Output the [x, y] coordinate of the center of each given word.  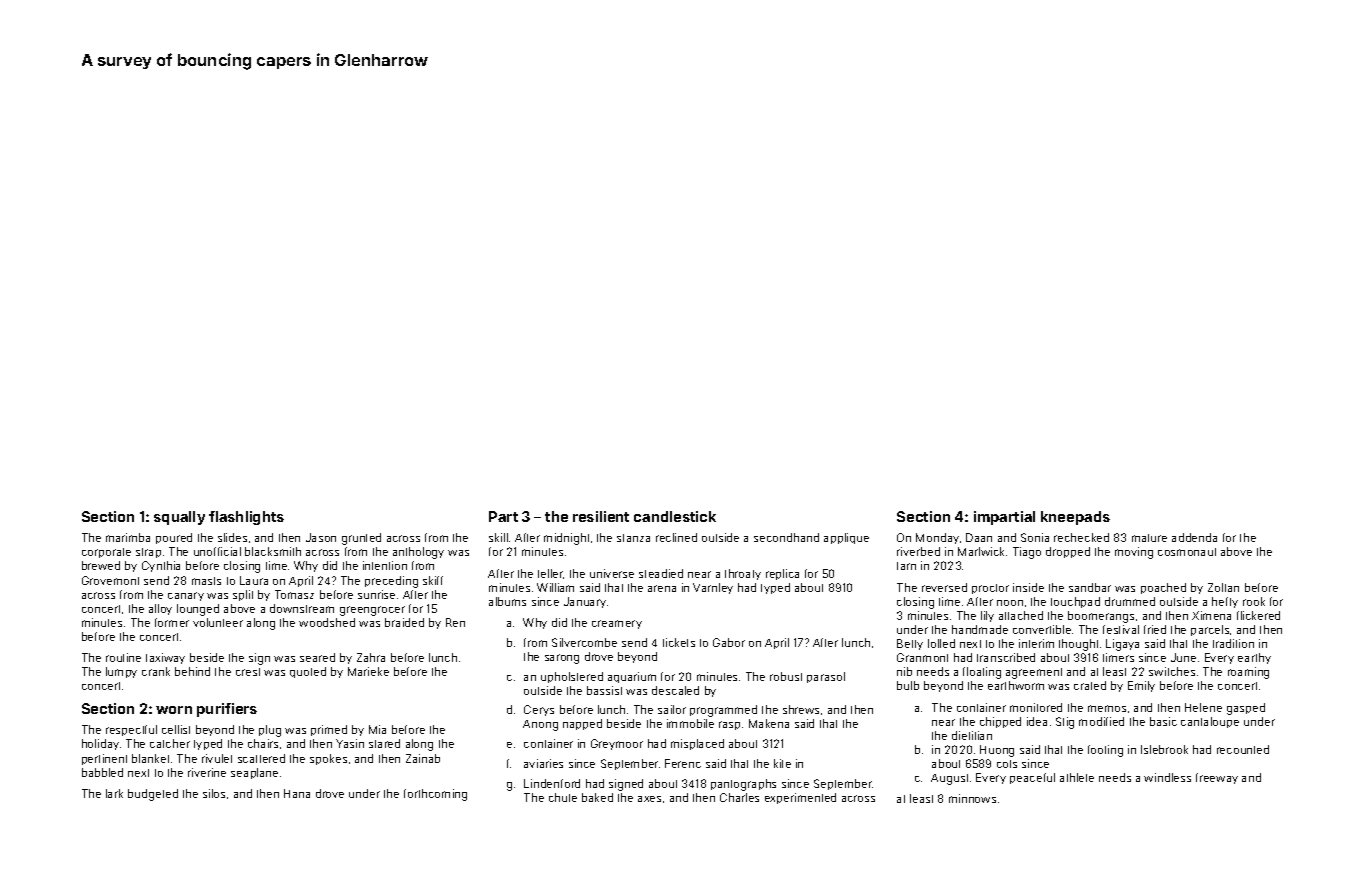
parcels [1210, 630]
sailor [672, 709]
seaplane [254, 773]
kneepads [1075, 518]
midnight [566, 539]
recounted [1243, 749]
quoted [308, 672]
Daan [979, 537]
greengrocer [372, 611]
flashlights [246, 518]
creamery [617, 624]
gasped [1246, 709]
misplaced [697, 744]
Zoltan [1223, 587]
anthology [418, 553]
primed [329, 730]
